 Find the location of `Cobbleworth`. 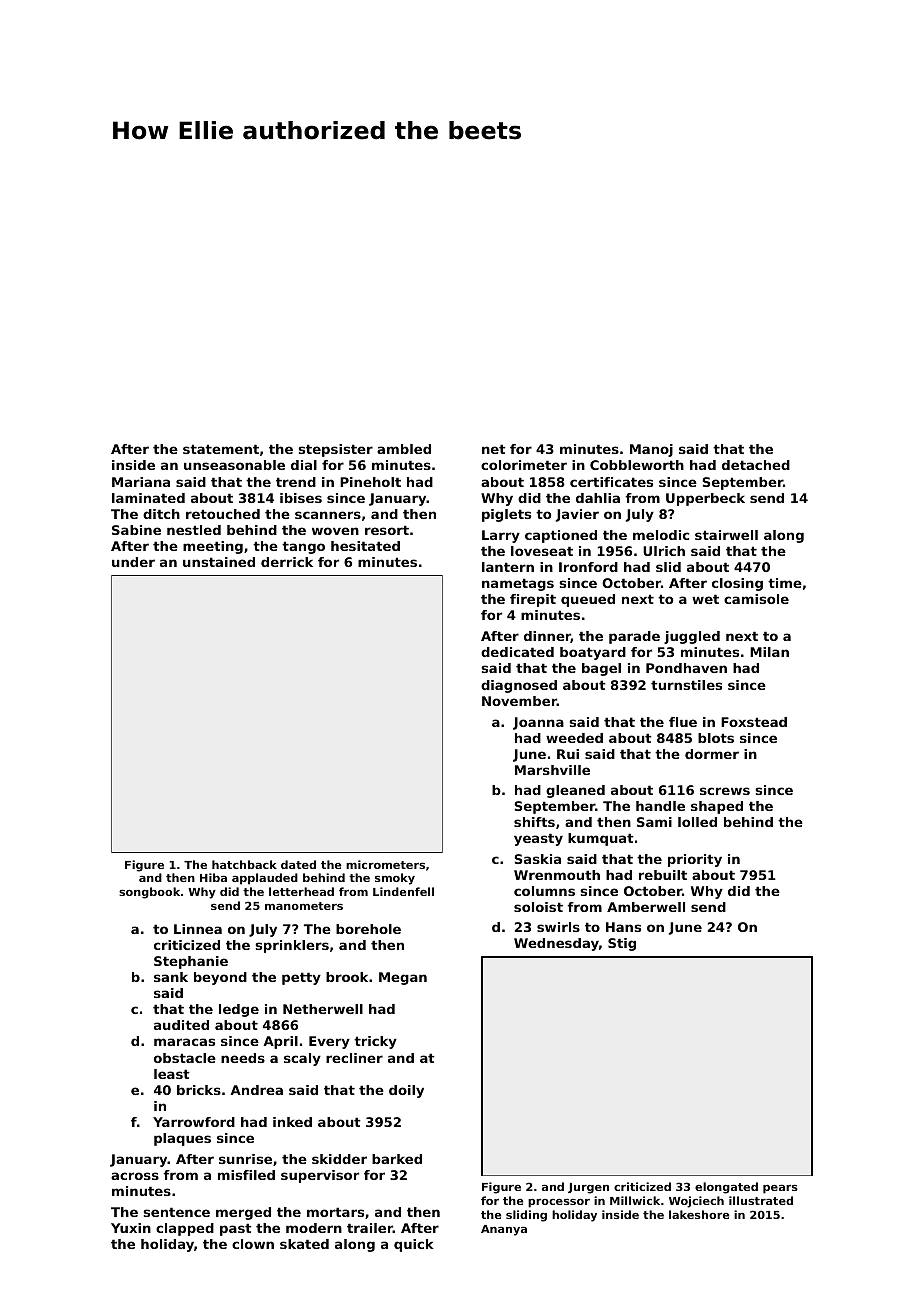

Cobbleworth is located at coordinates (637, 465).
